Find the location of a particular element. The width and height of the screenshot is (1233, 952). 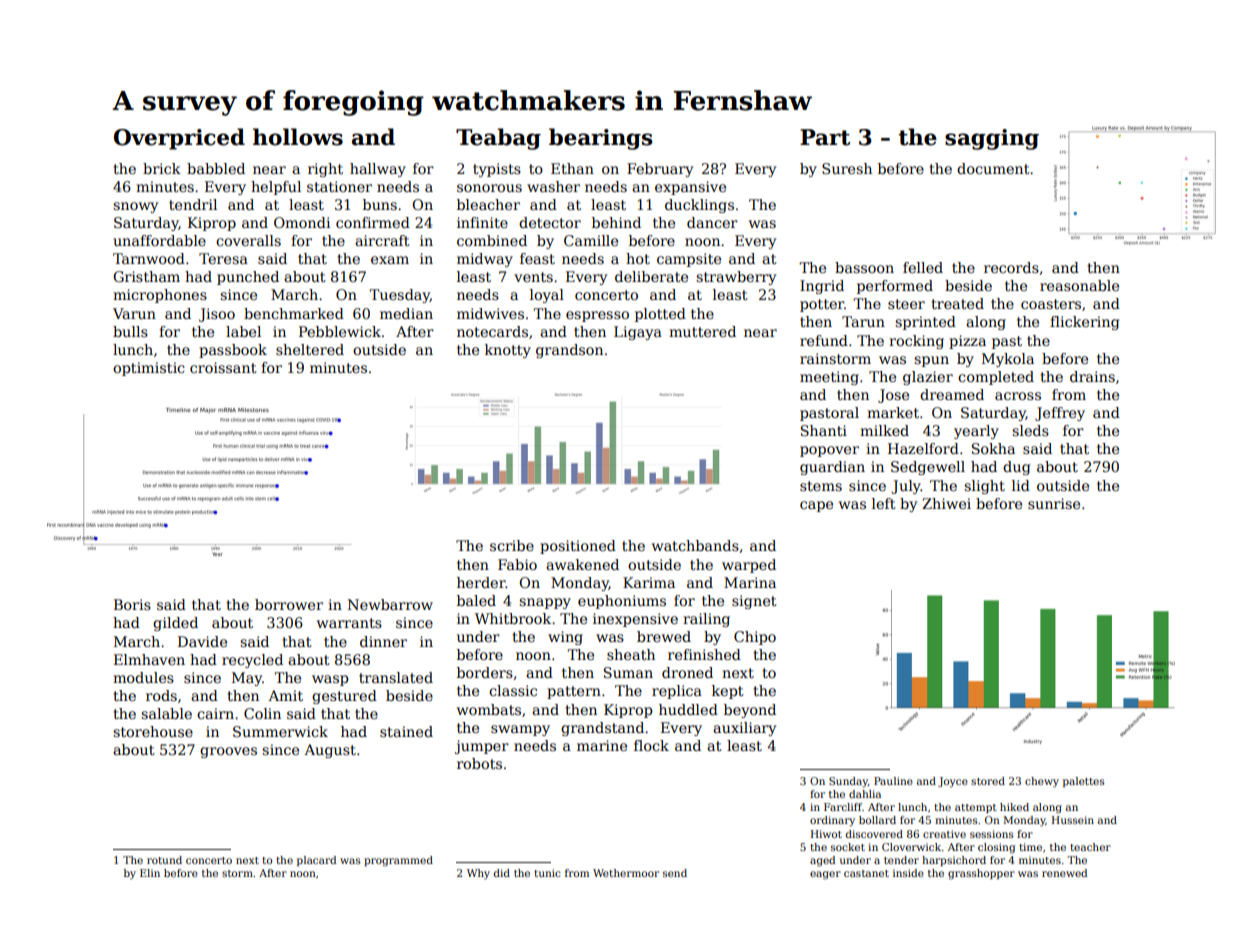

rotund is located at coordinates (164, 860).
